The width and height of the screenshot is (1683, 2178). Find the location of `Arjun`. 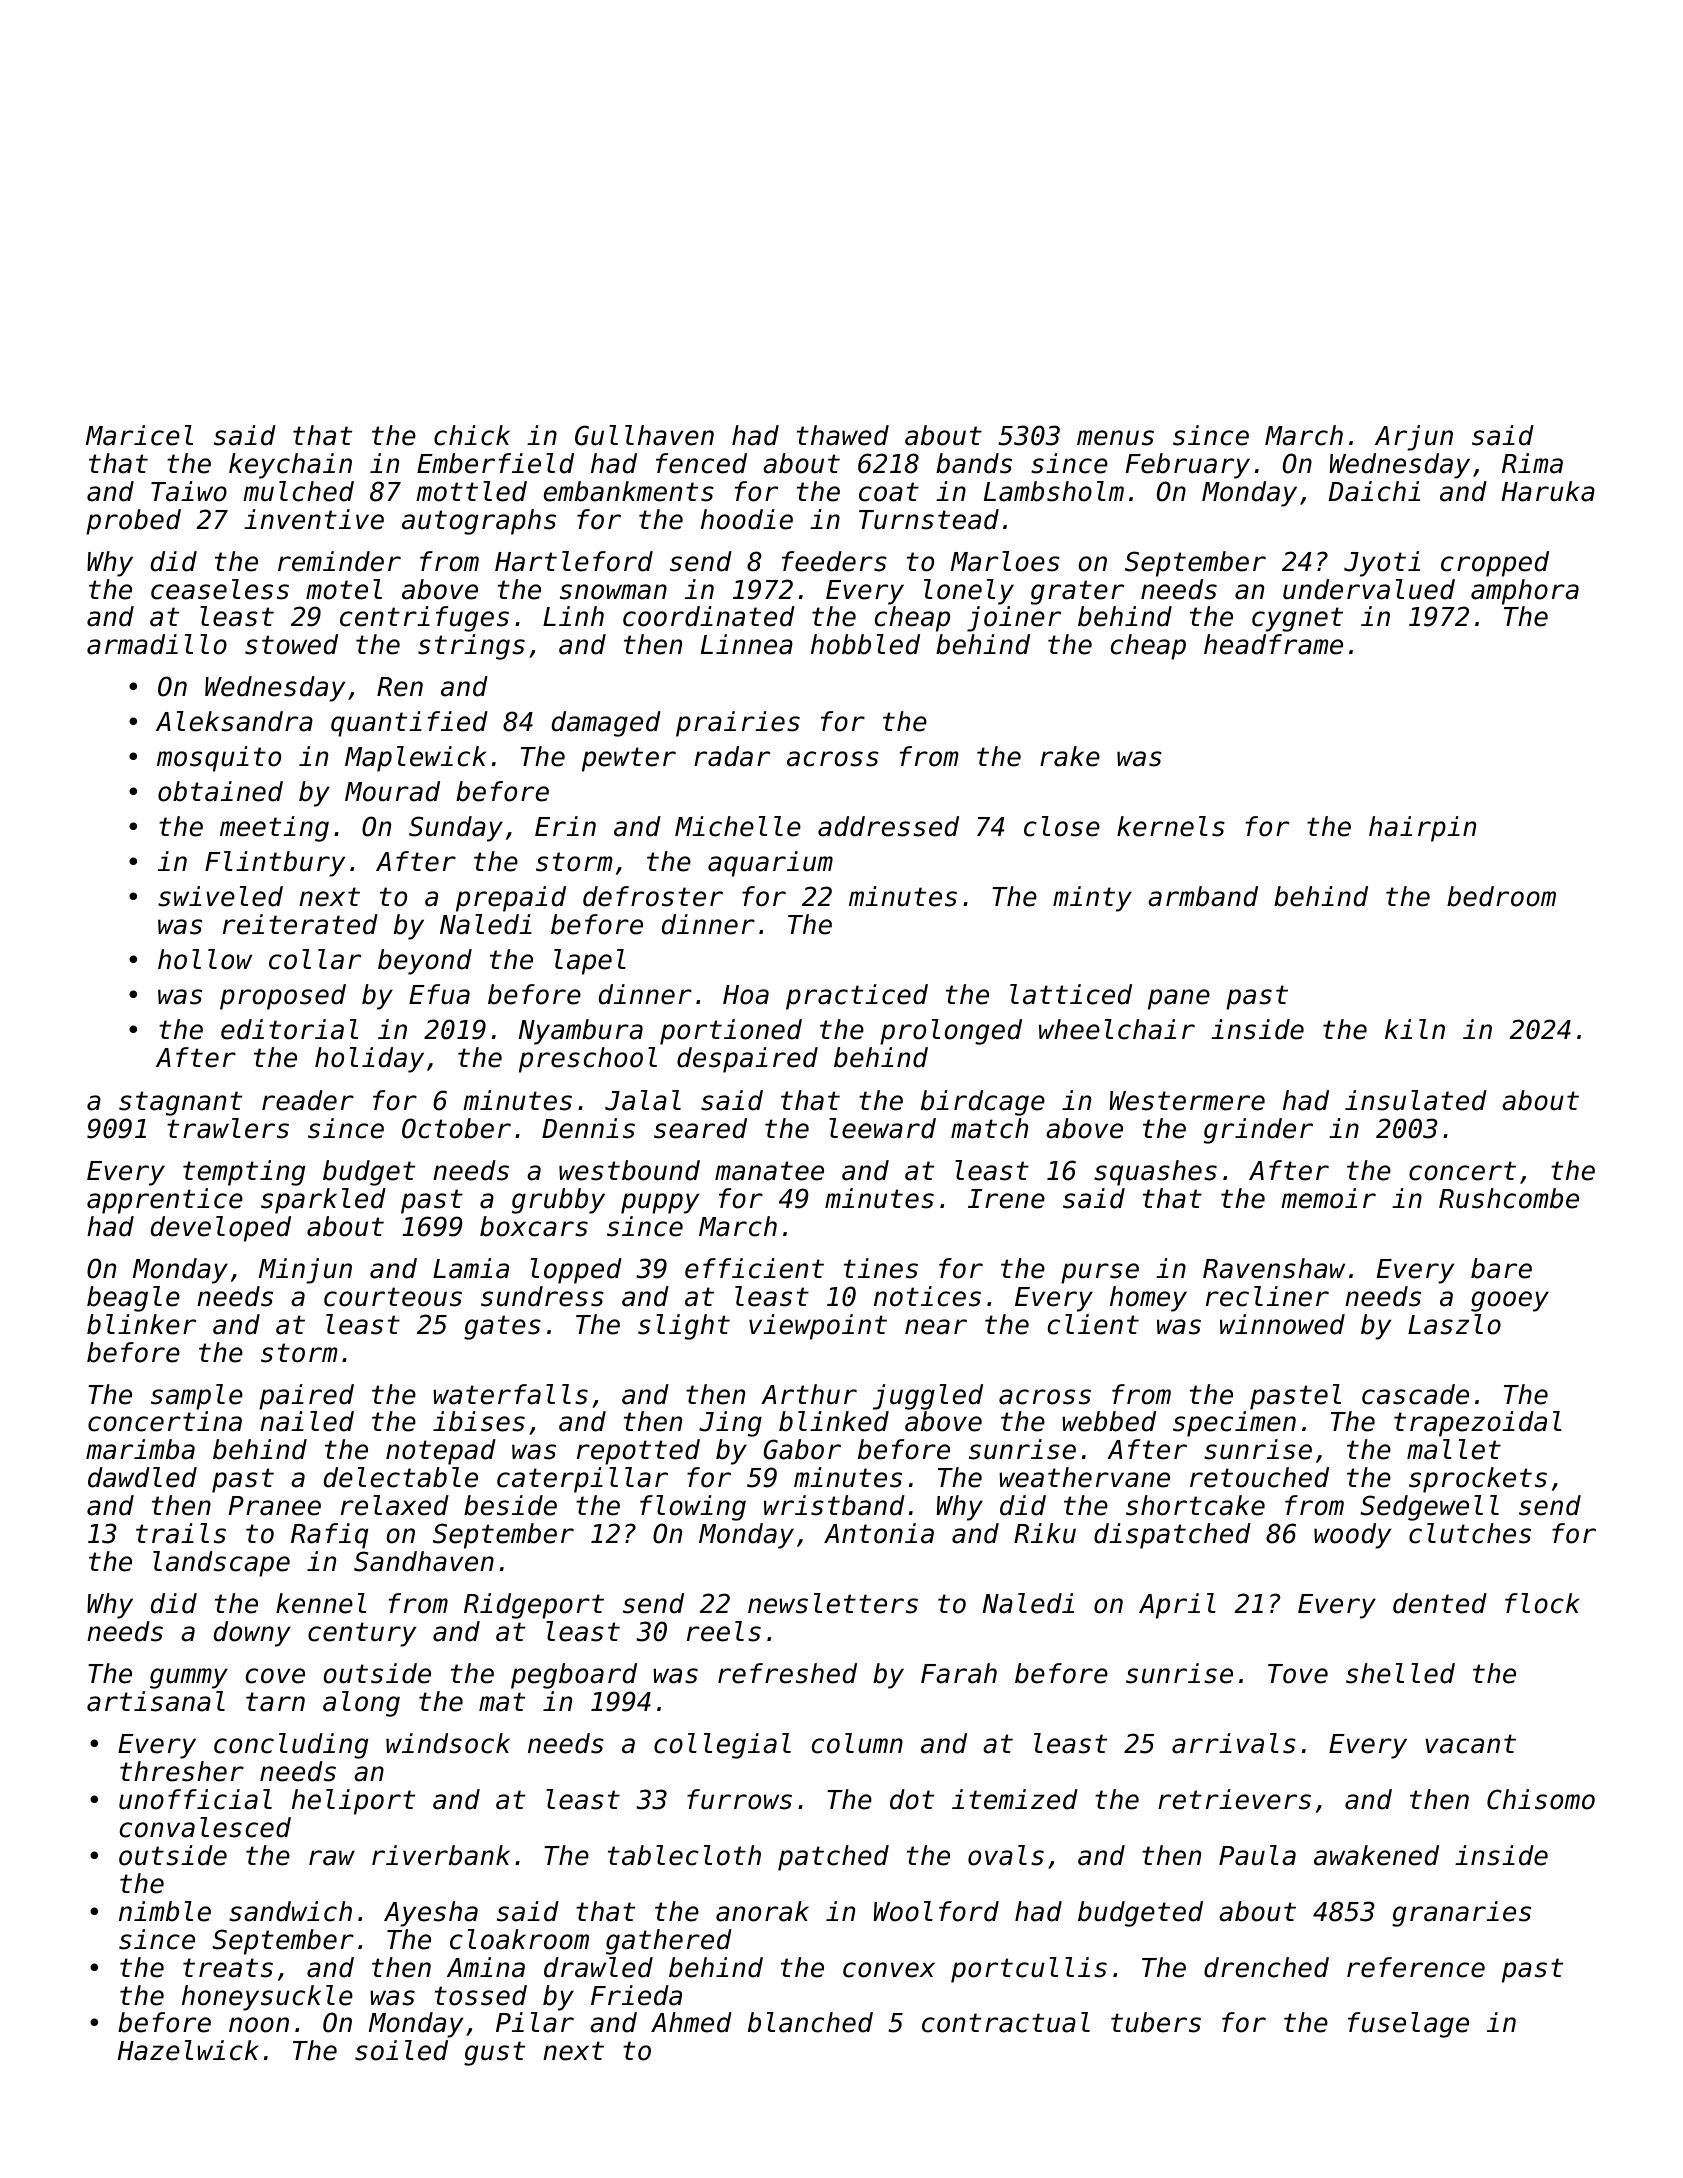

Arjun is located at coordinates (1414, 438).
